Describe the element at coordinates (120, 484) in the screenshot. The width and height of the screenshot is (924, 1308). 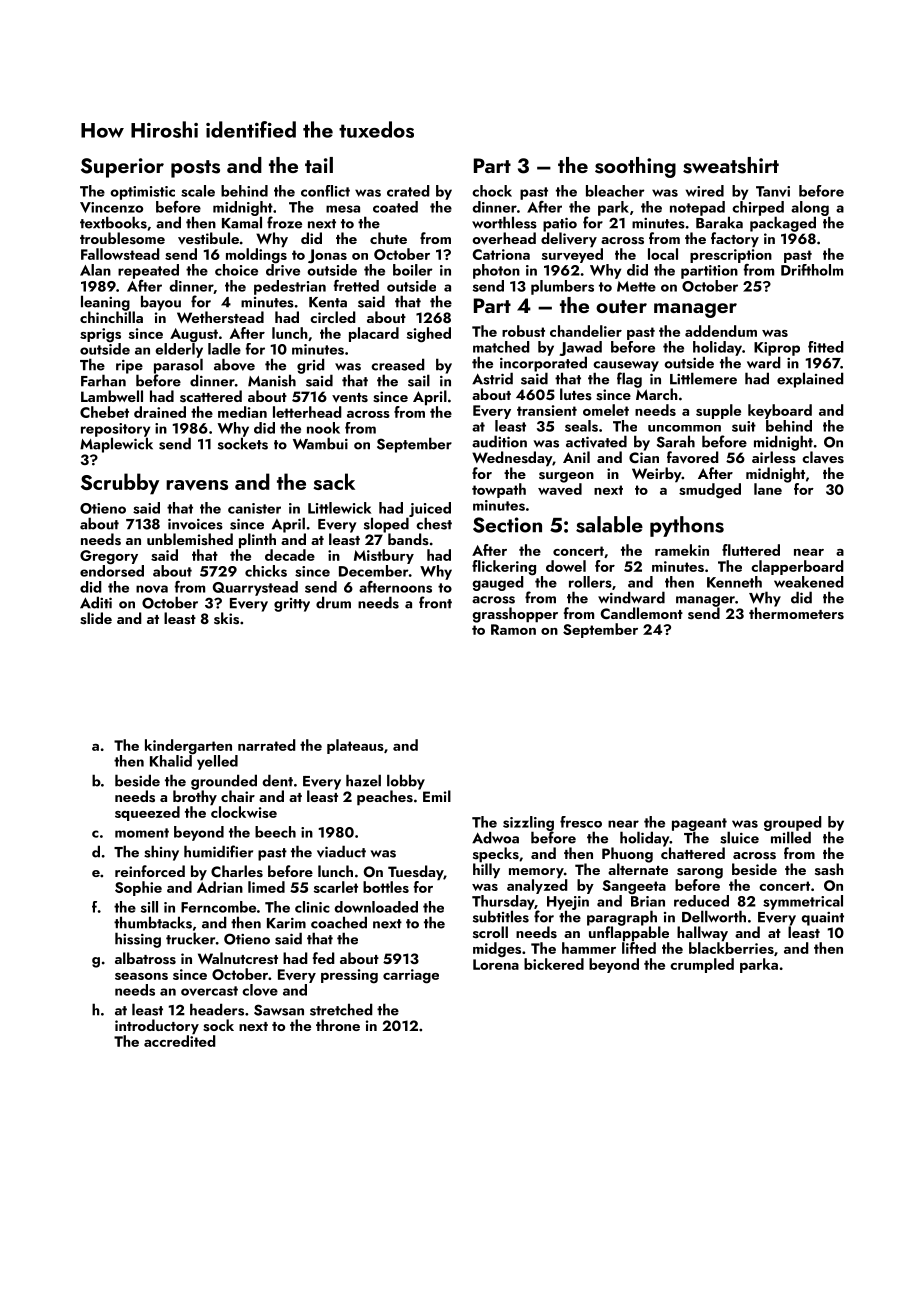
I see `Scrubby` at that location.
